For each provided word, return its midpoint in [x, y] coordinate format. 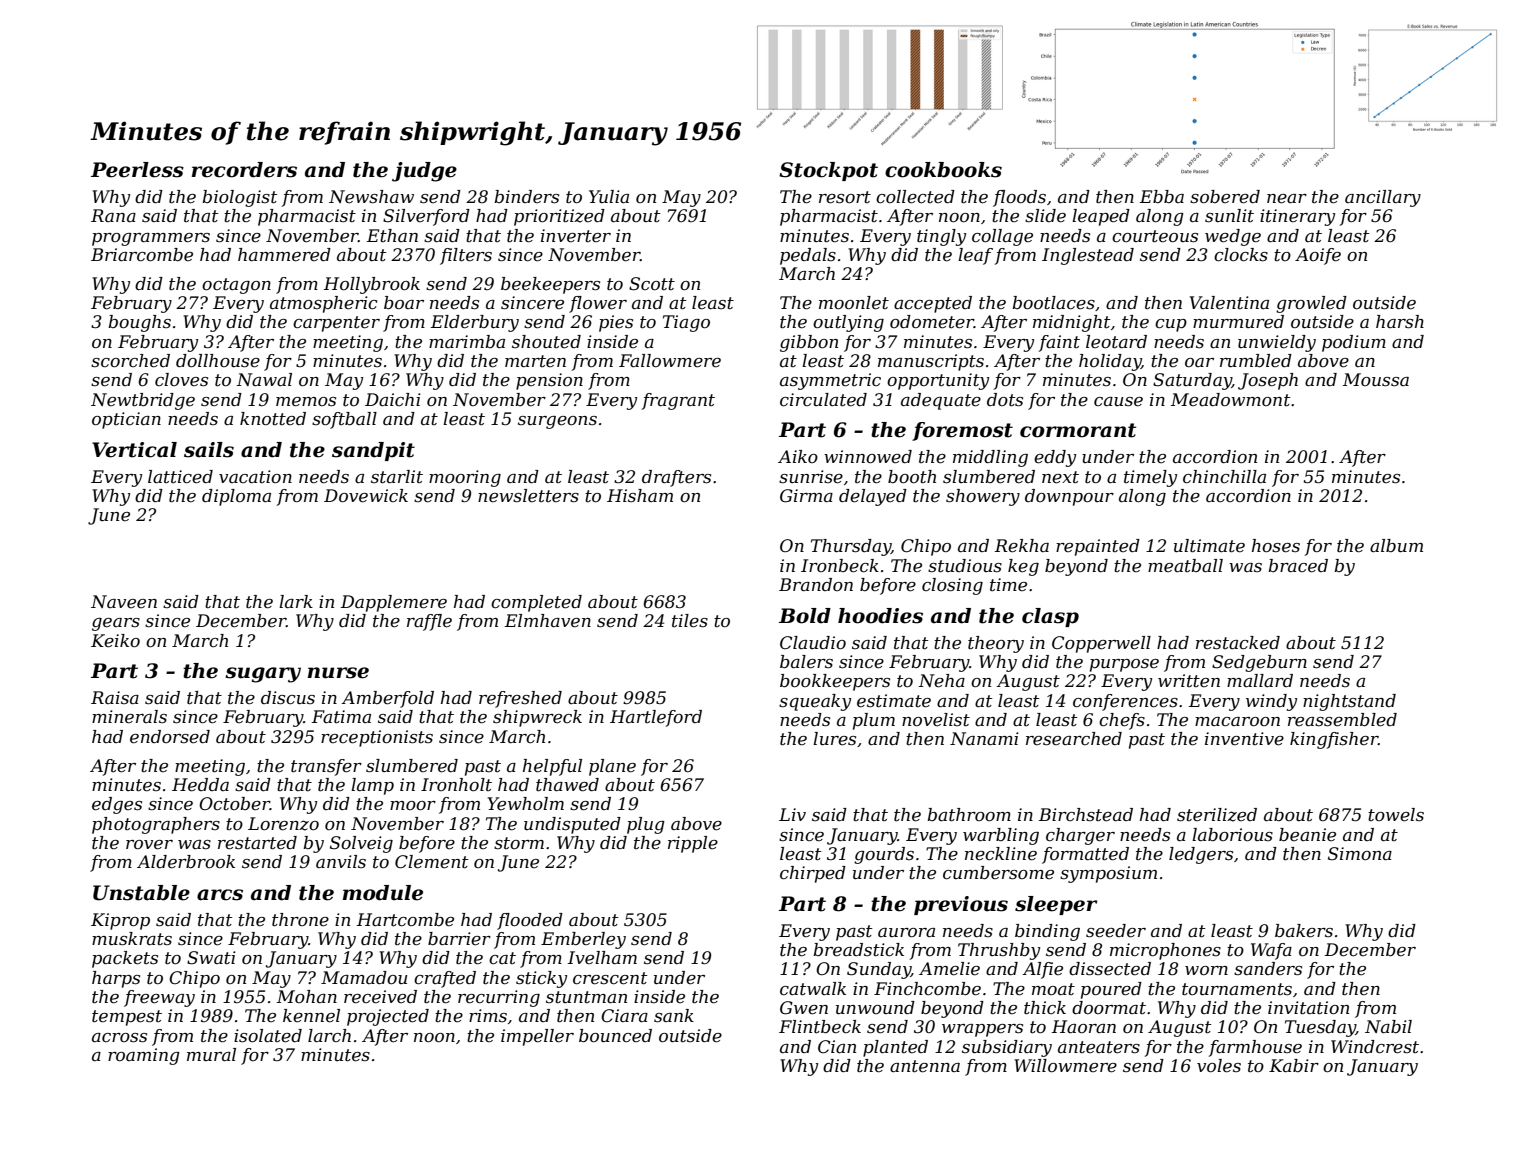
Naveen [124, 601]
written [1189, 680]
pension [549, 381]
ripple [693, 844]
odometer [932, 322]
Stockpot [828, 171]
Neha [941, 681]
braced [1298, 566]
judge [424, 172]
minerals [129, 717]
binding [1047, 932]
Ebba [1162, 196]
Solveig [361, 844]
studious [965, 566]
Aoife [1318, 256]
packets [125, 959]
